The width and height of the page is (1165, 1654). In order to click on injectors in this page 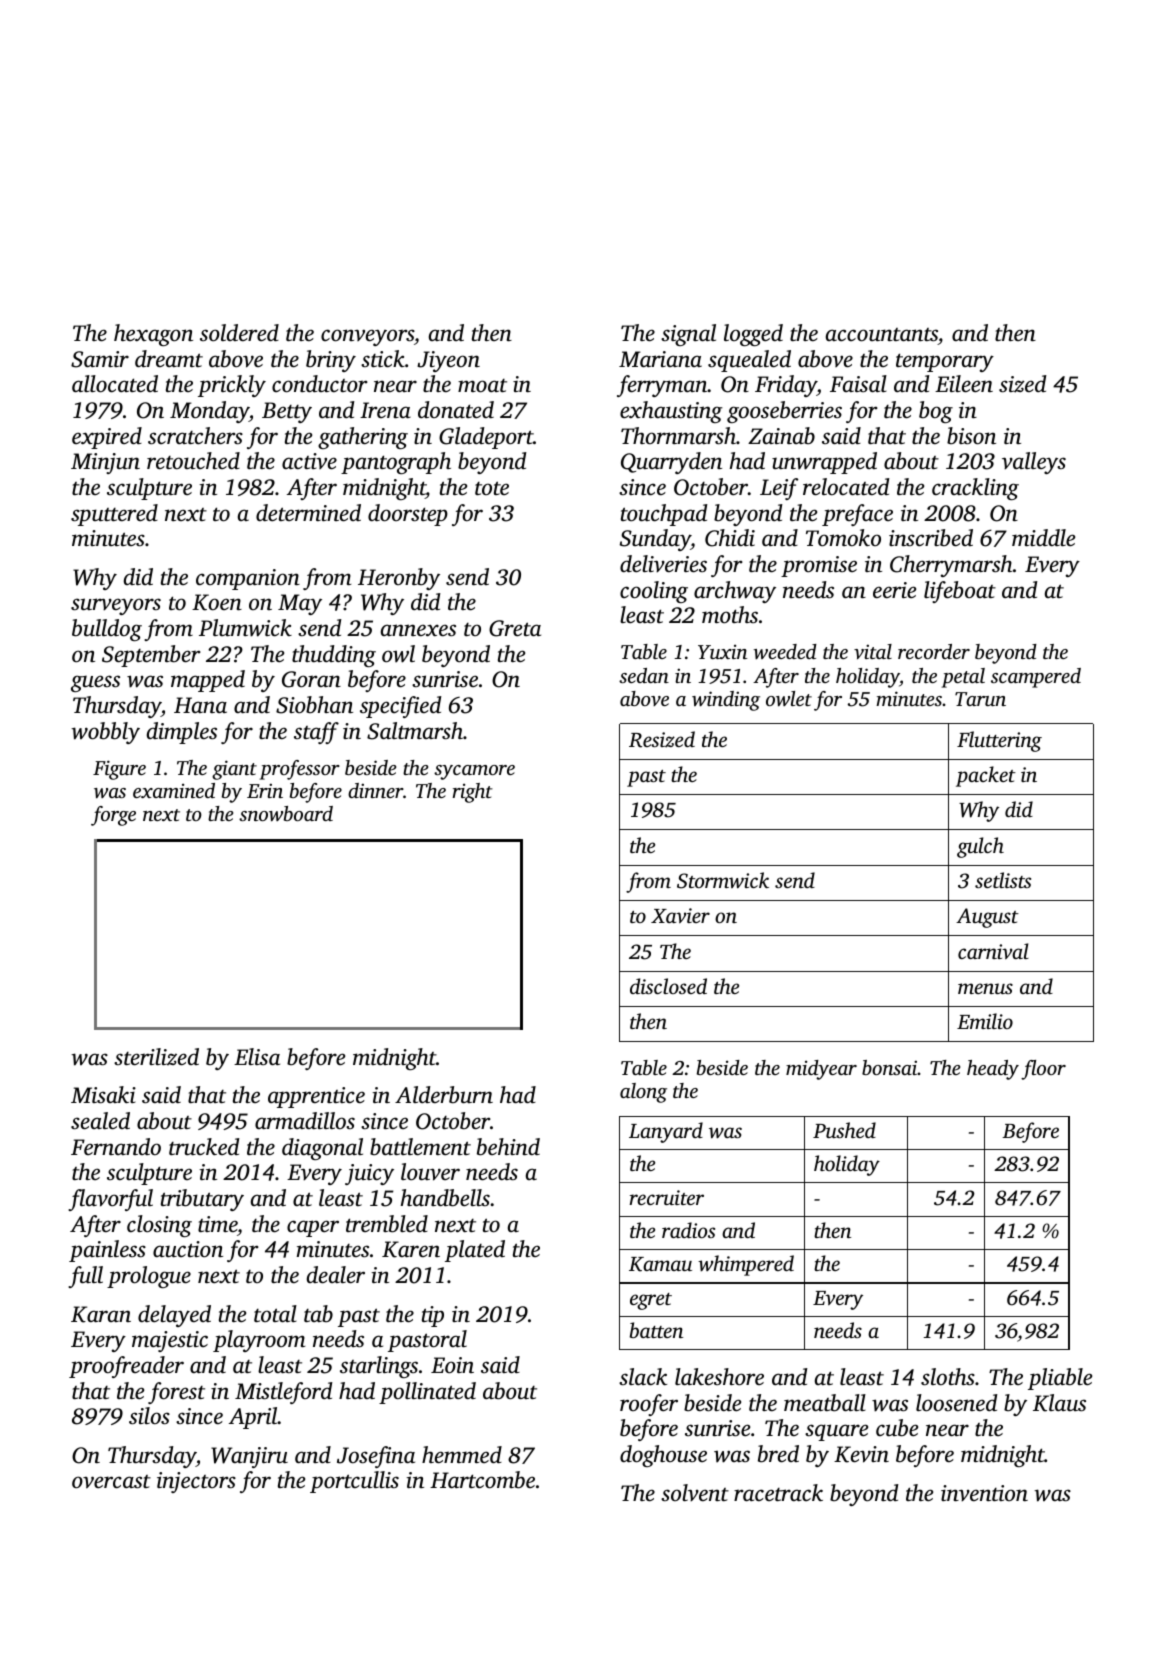, I will do `click(196, 1482)`.
